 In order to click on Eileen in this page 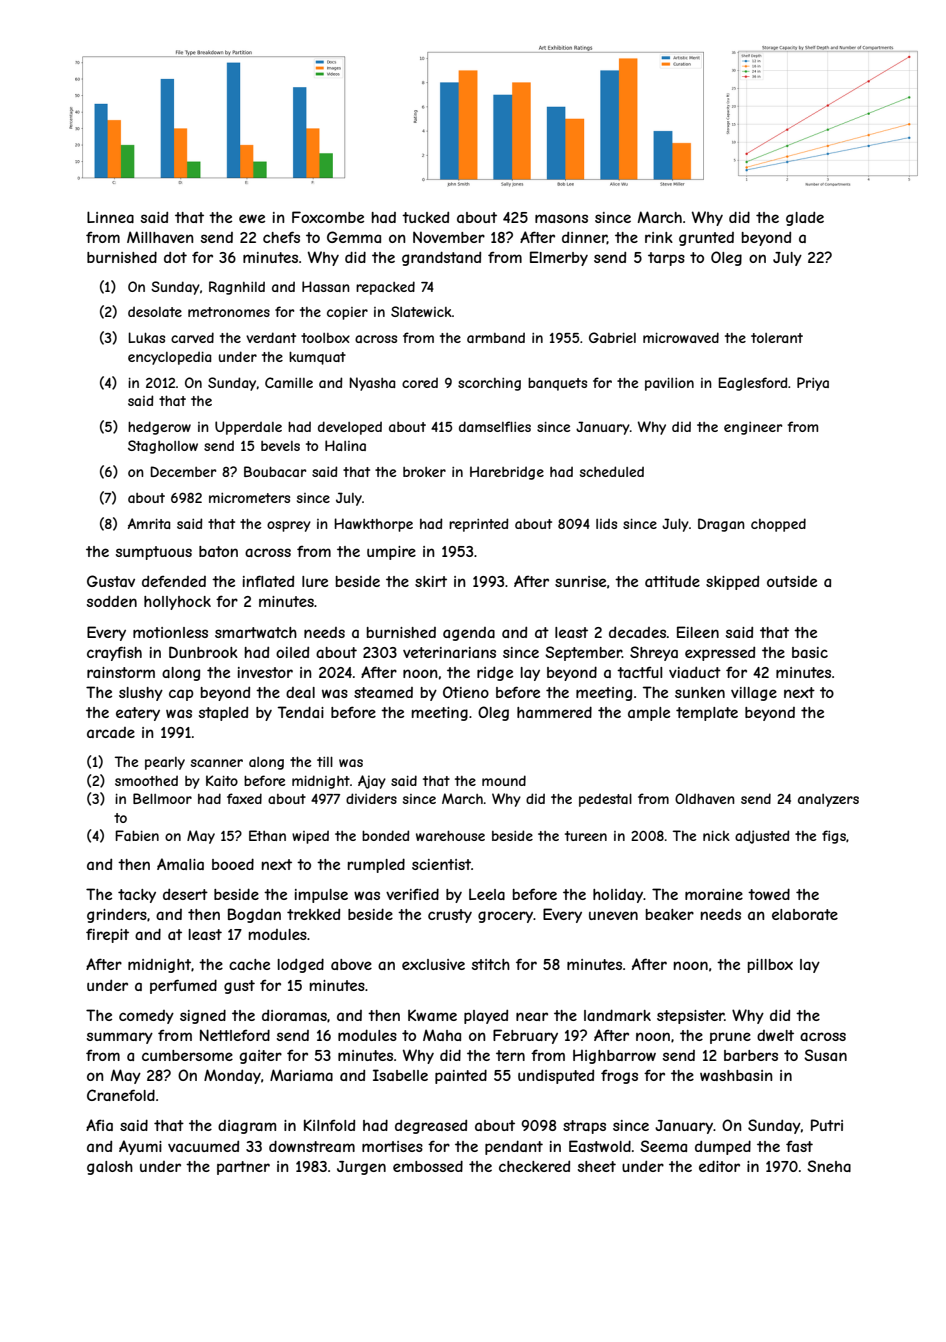, I will do `click(698, 632)`.
